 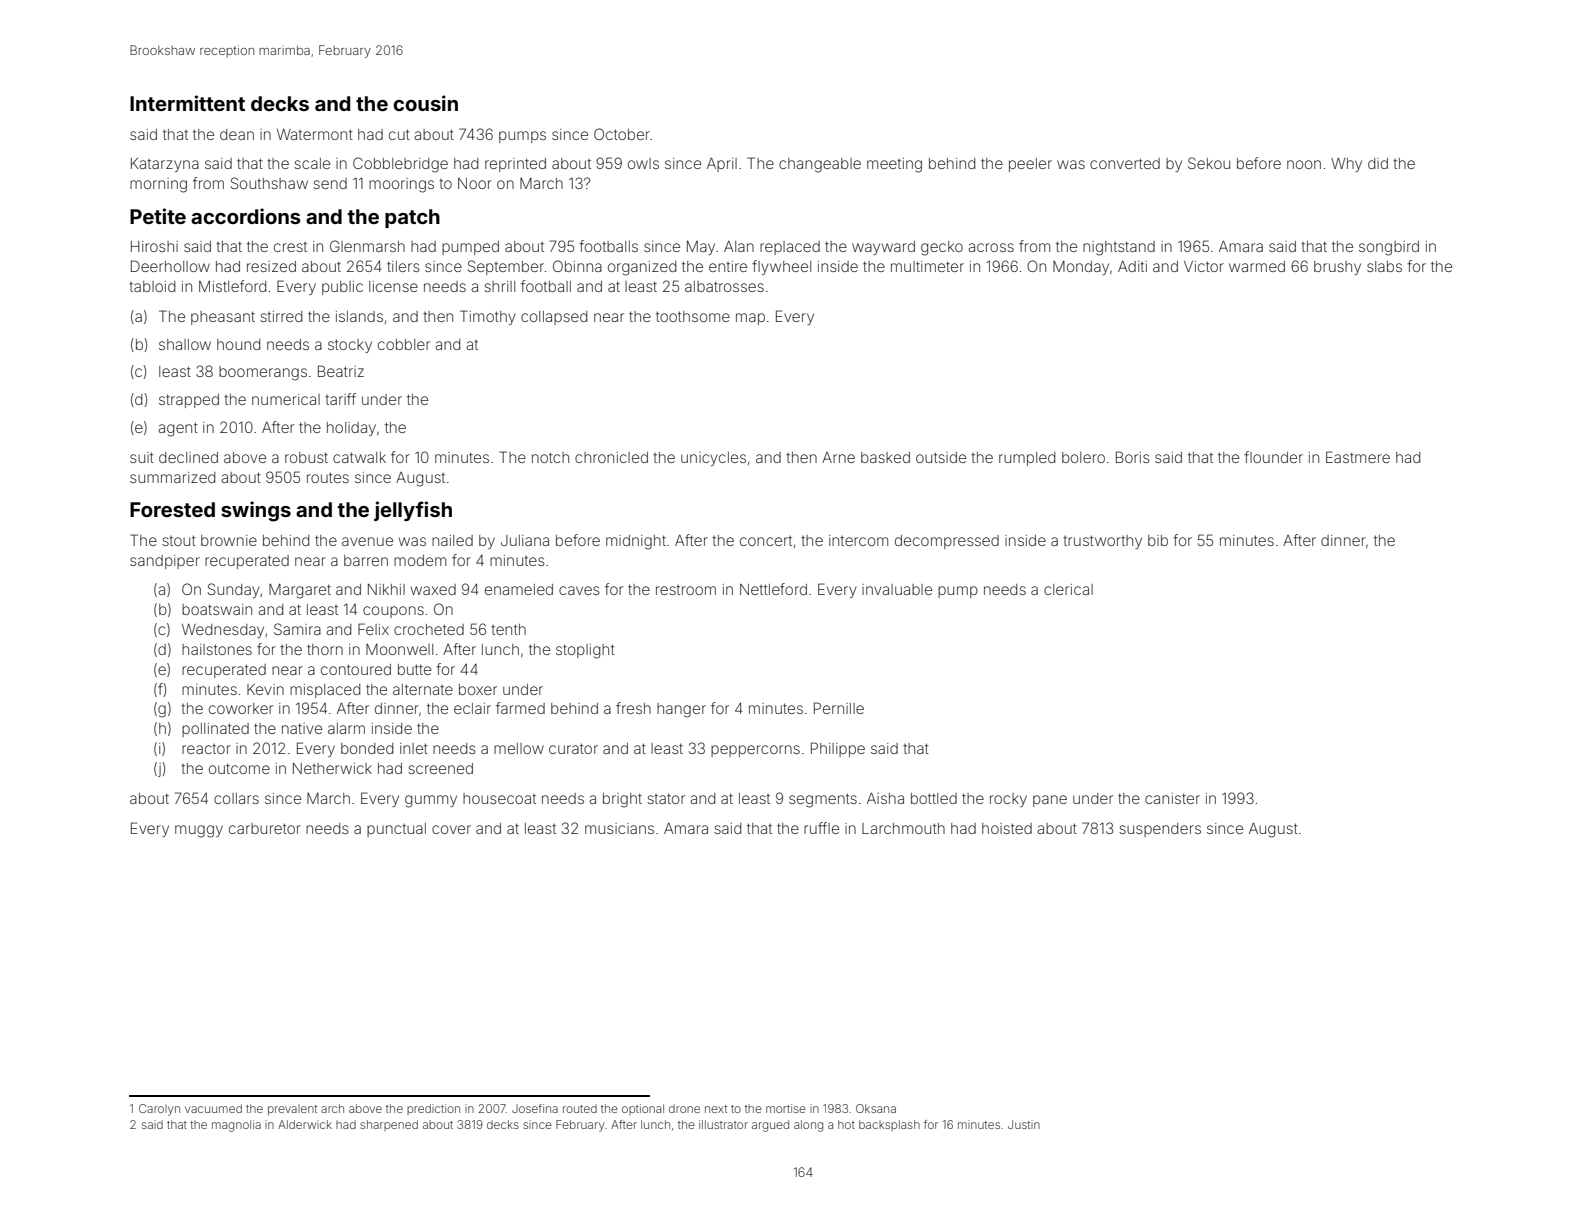 I want to click on brushy, so click(x=1337, y=268).
